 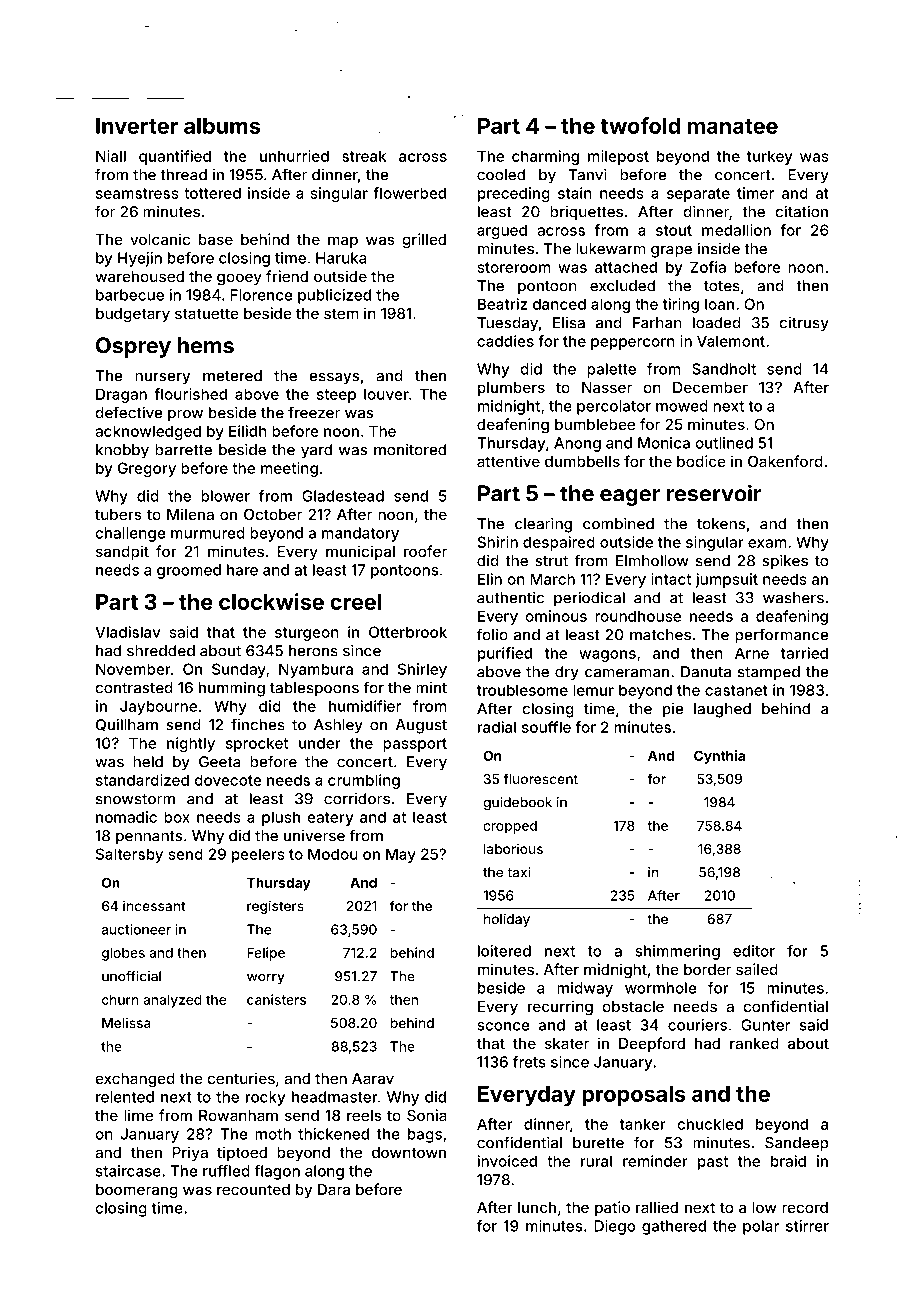 What do you see at coordinates (502, 304) in the screenshot?
I see `Beatriz` at bounding box center [502, 304].
